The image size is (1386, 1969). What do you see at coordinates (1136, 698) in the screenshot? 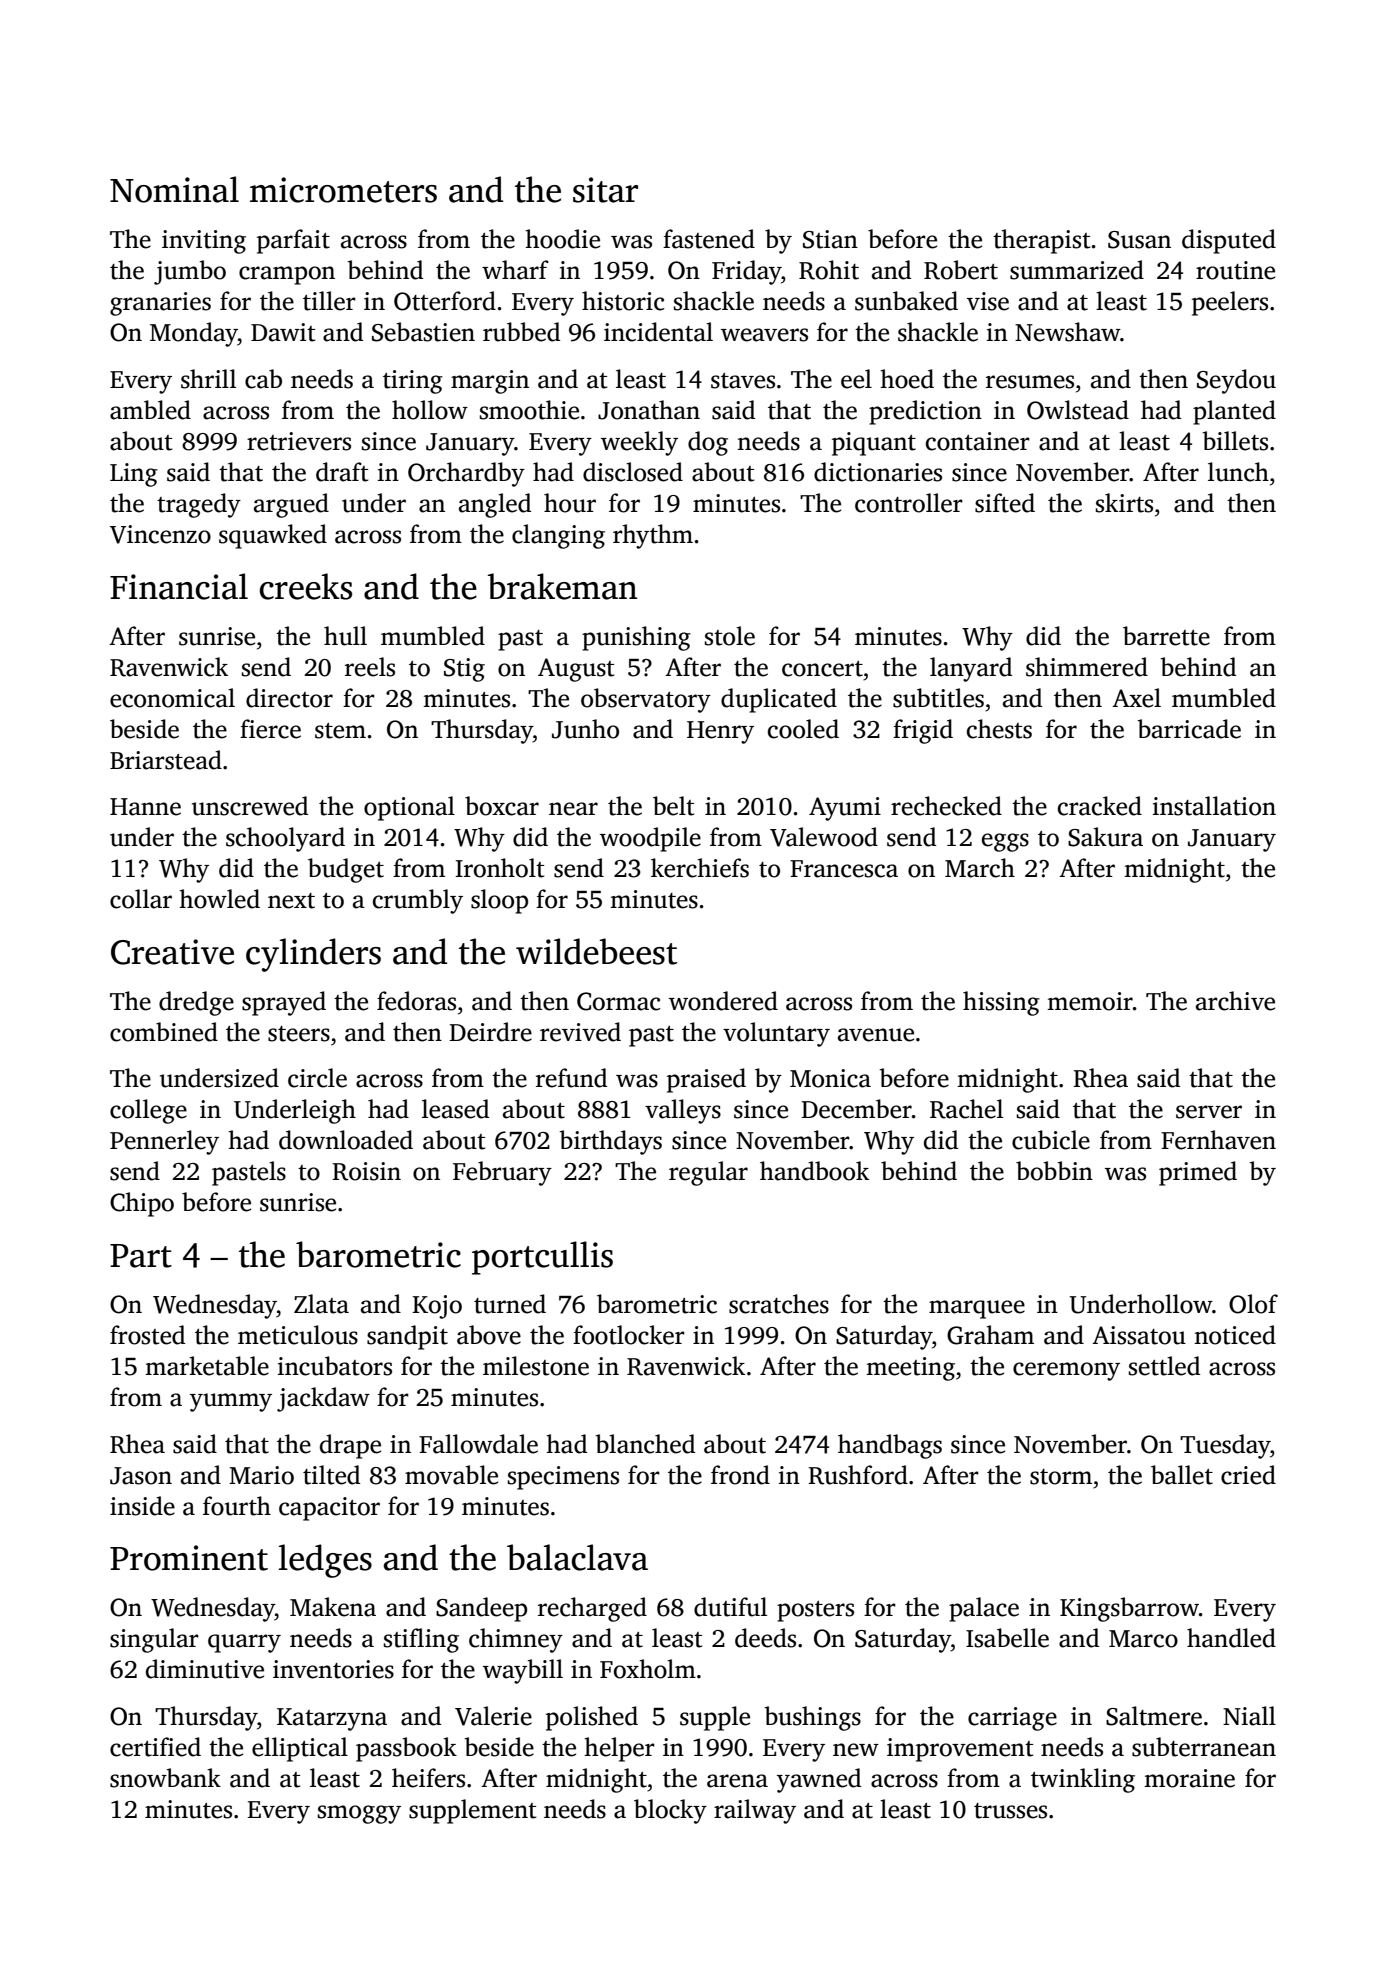
I see `Axel` at bounding box center [1136, 698].
